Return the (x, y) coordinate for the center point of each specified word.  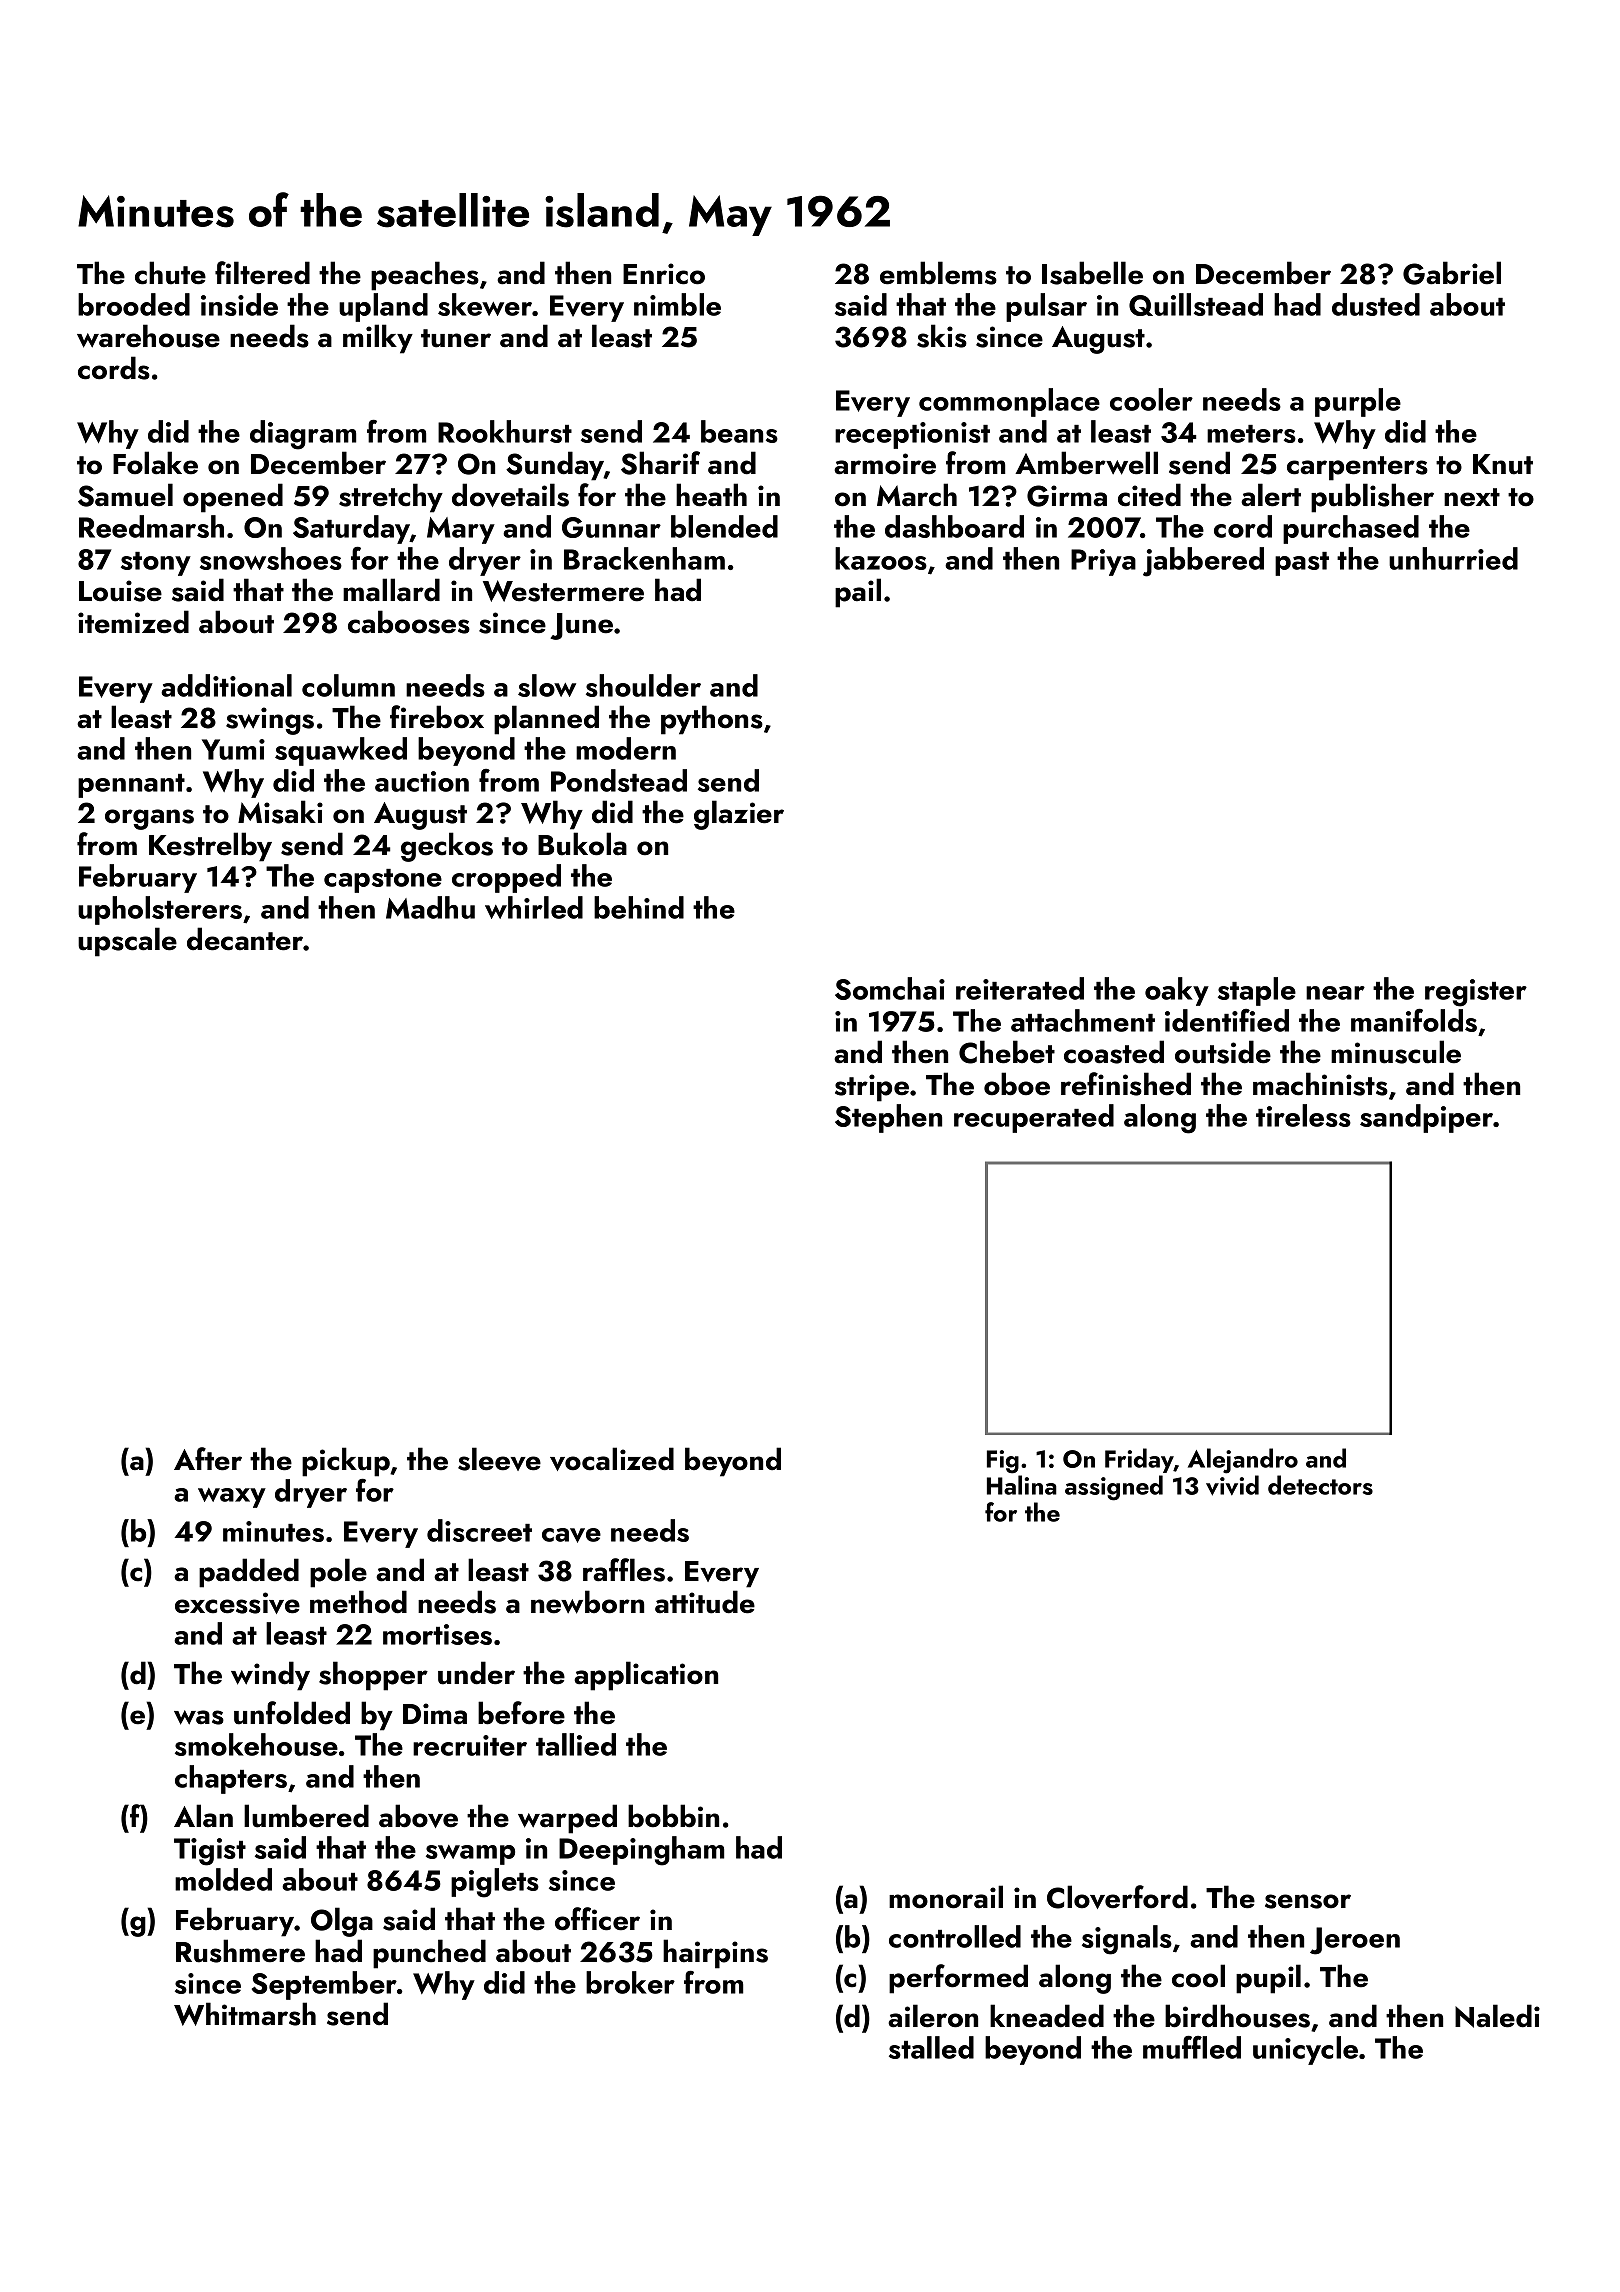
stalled (931, 2047)
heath (711, 495)
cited (1149, 495)
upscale (127, 942)
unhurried (1453, 558)
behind (639, 907)
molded (223, 1879)
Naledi (1497, 2016)
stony (156, 564)
